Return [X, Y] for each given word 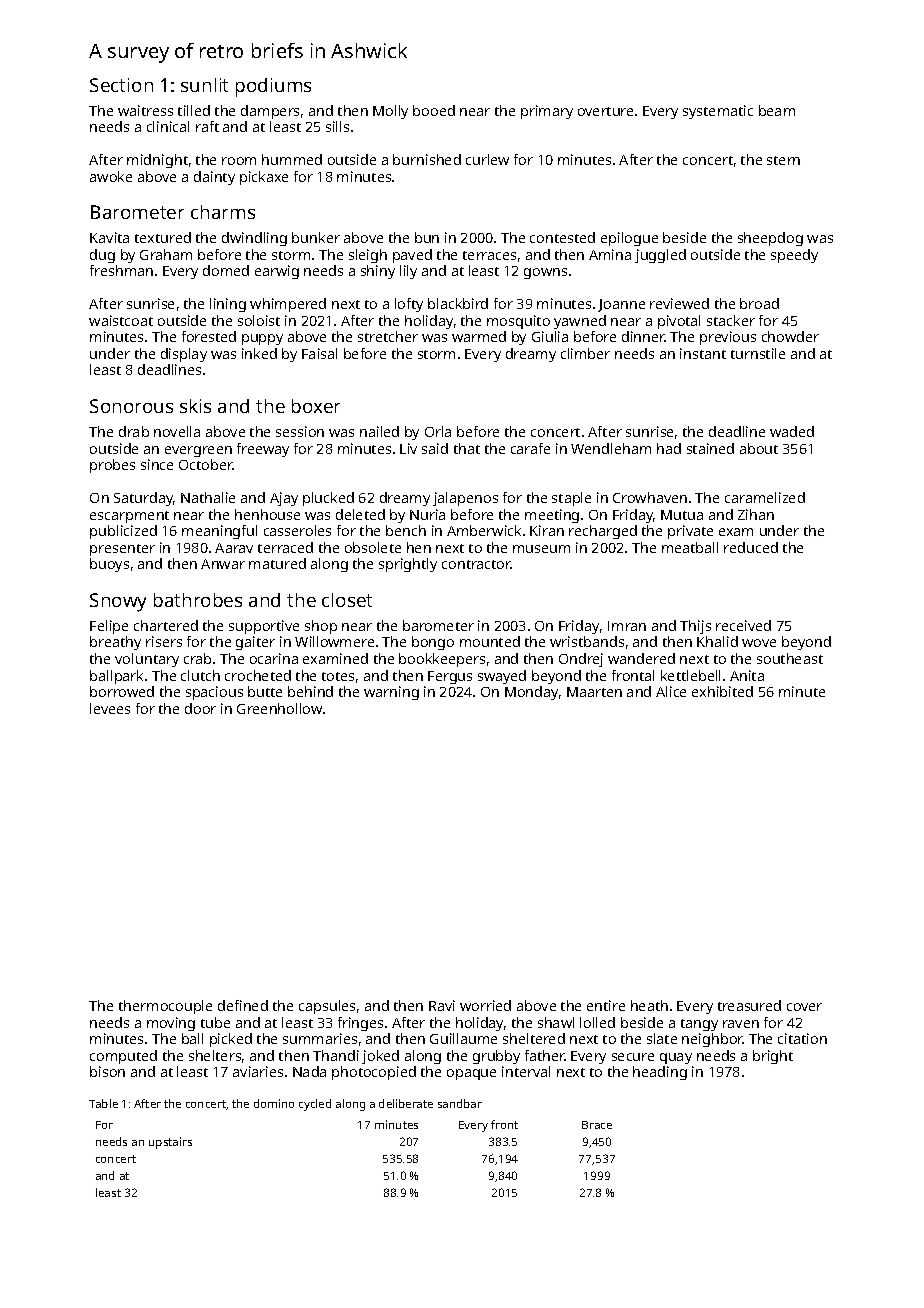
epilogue [629, 239]
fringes [360, 1024]
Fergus [450, 677]
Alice [671, 691]
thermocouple [165, 1007]
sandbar [460, 1103]
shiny [378, 272]
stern [783, 160]
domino [274, 1103]
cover [804, 1007]
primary [547, 112]
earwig [277, 272]
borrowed [122, 691]
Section [121, 85]
